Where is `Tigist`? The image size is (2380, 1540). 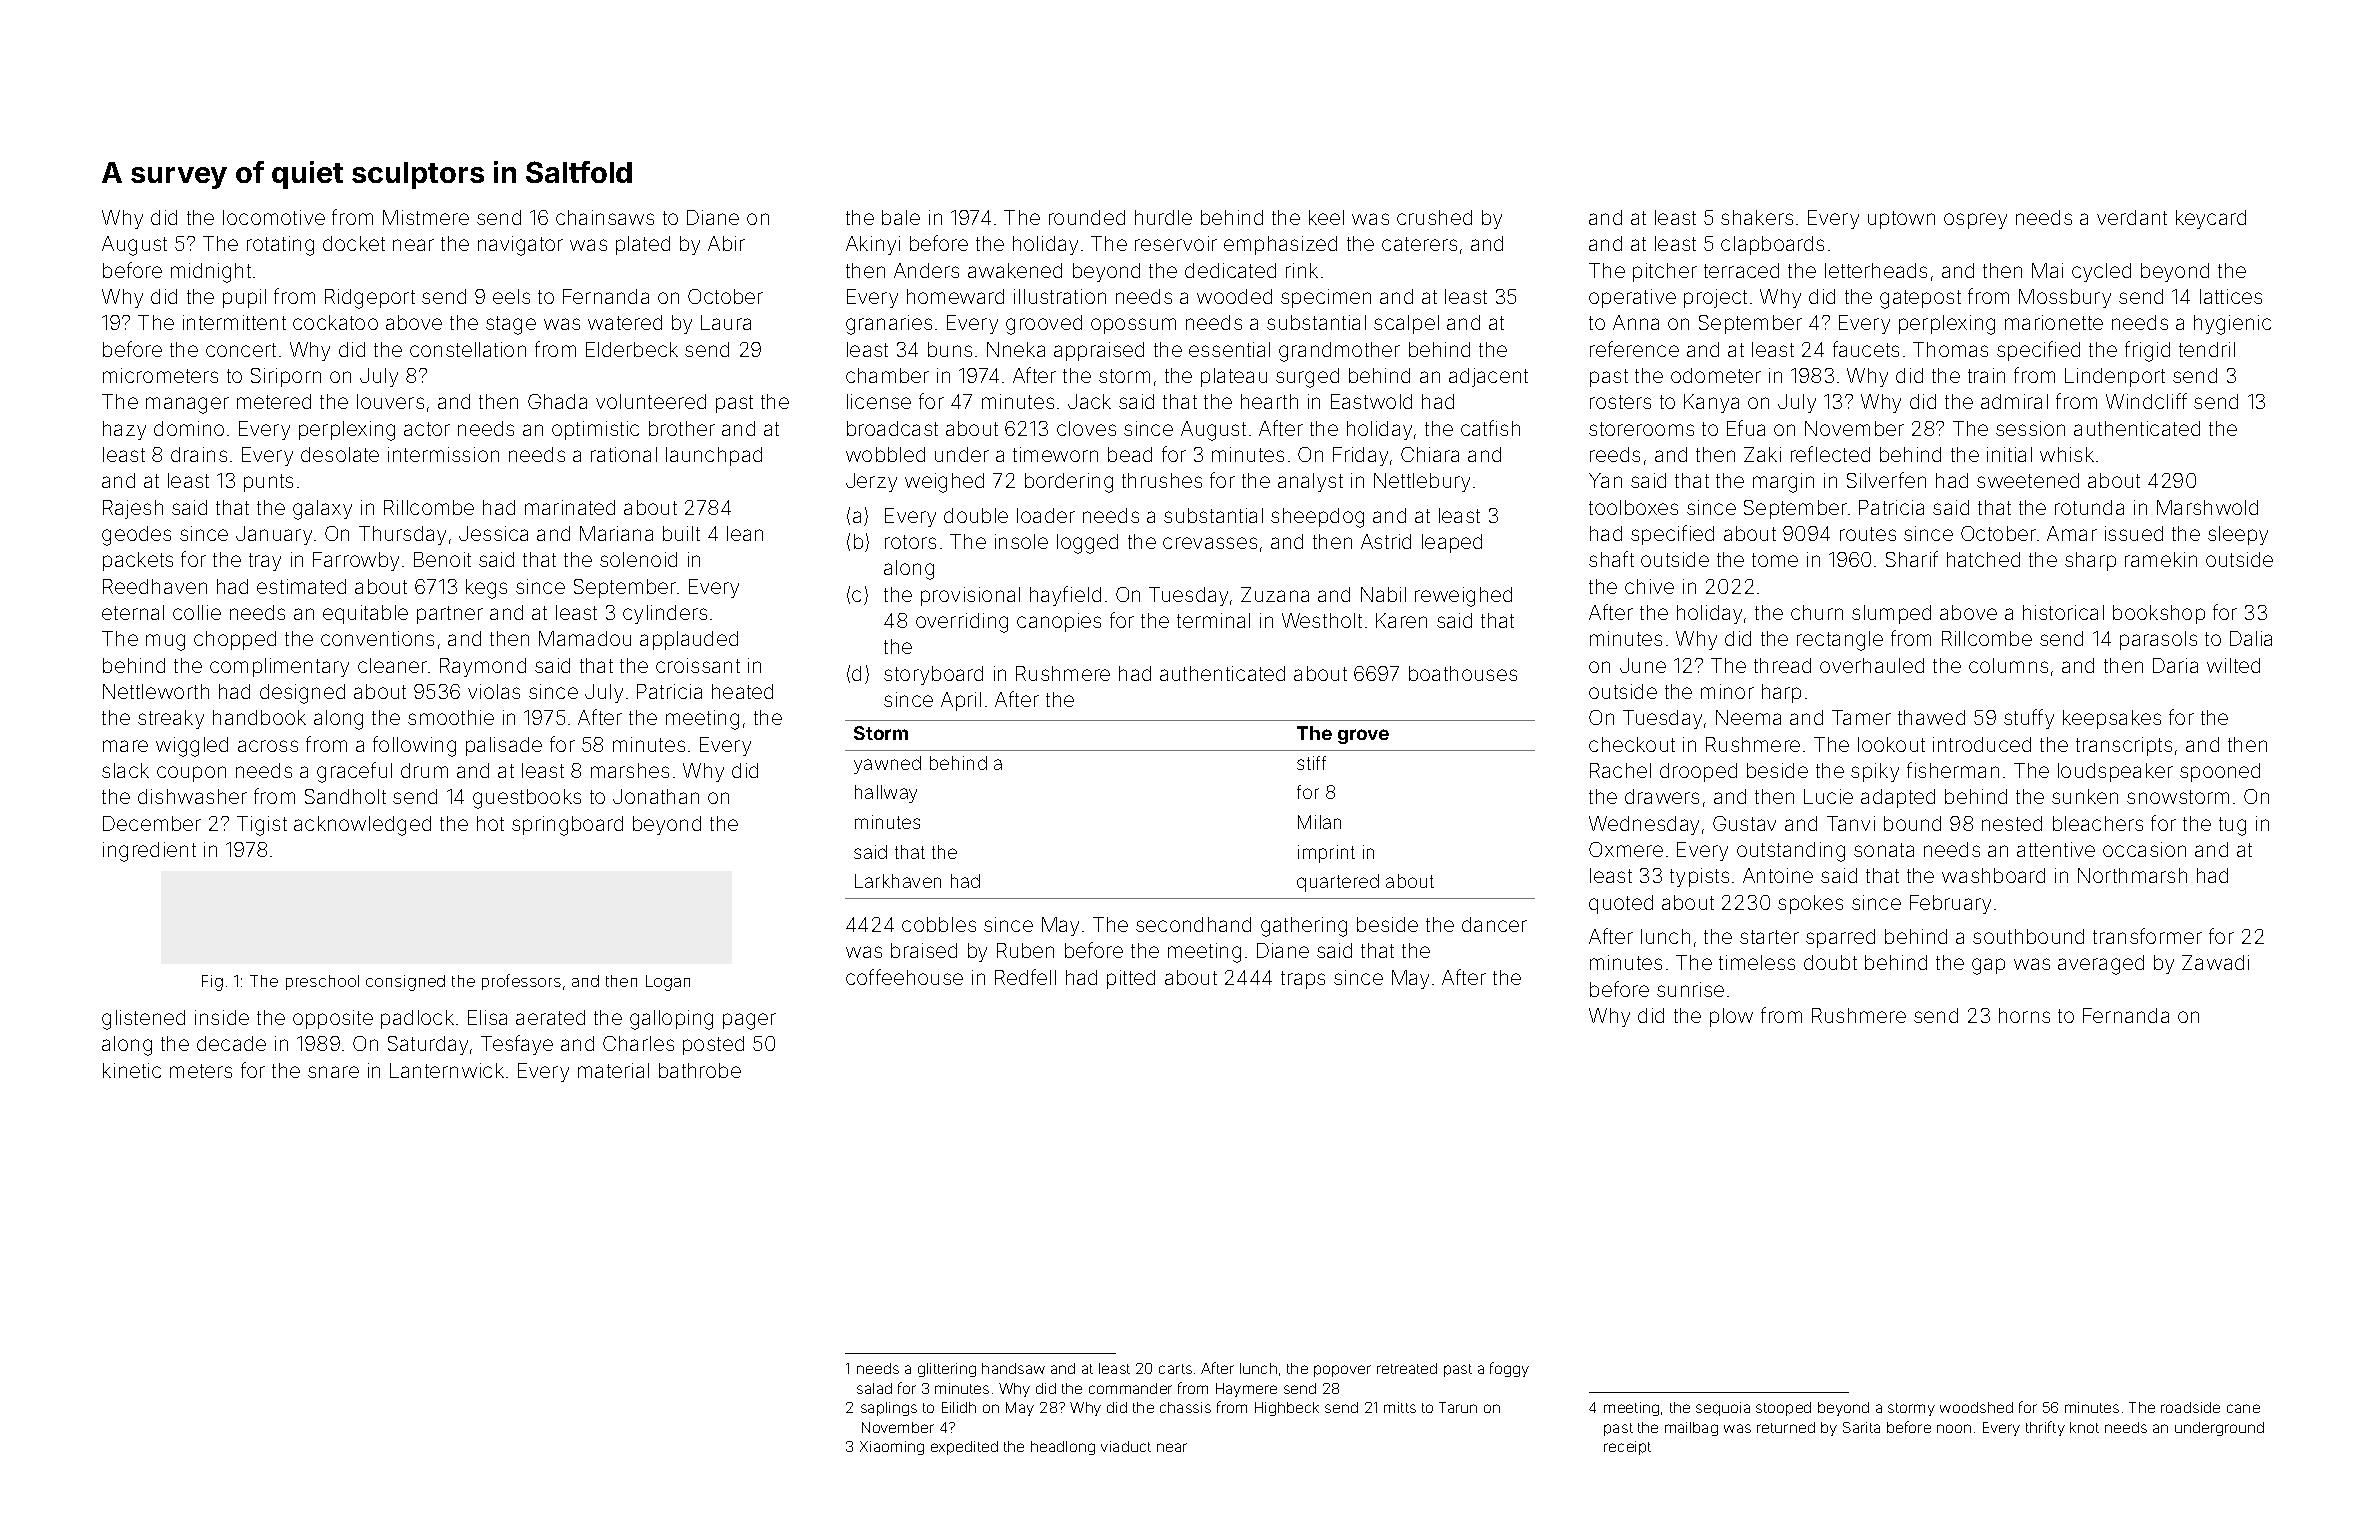 Tigist is located at coordinates (262, 826).
